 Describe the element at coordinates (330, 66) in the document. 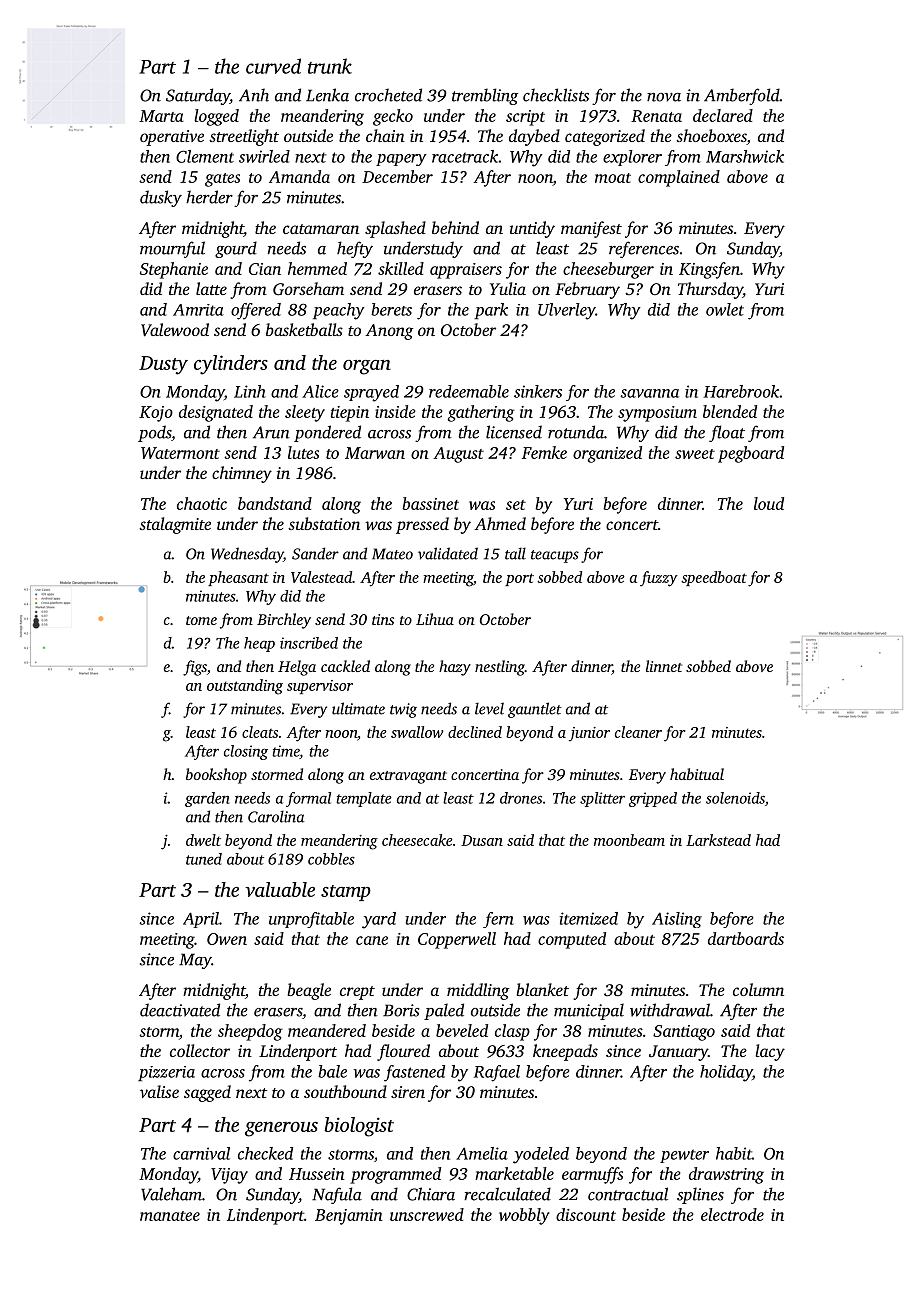

I see `trunk` at that location.
